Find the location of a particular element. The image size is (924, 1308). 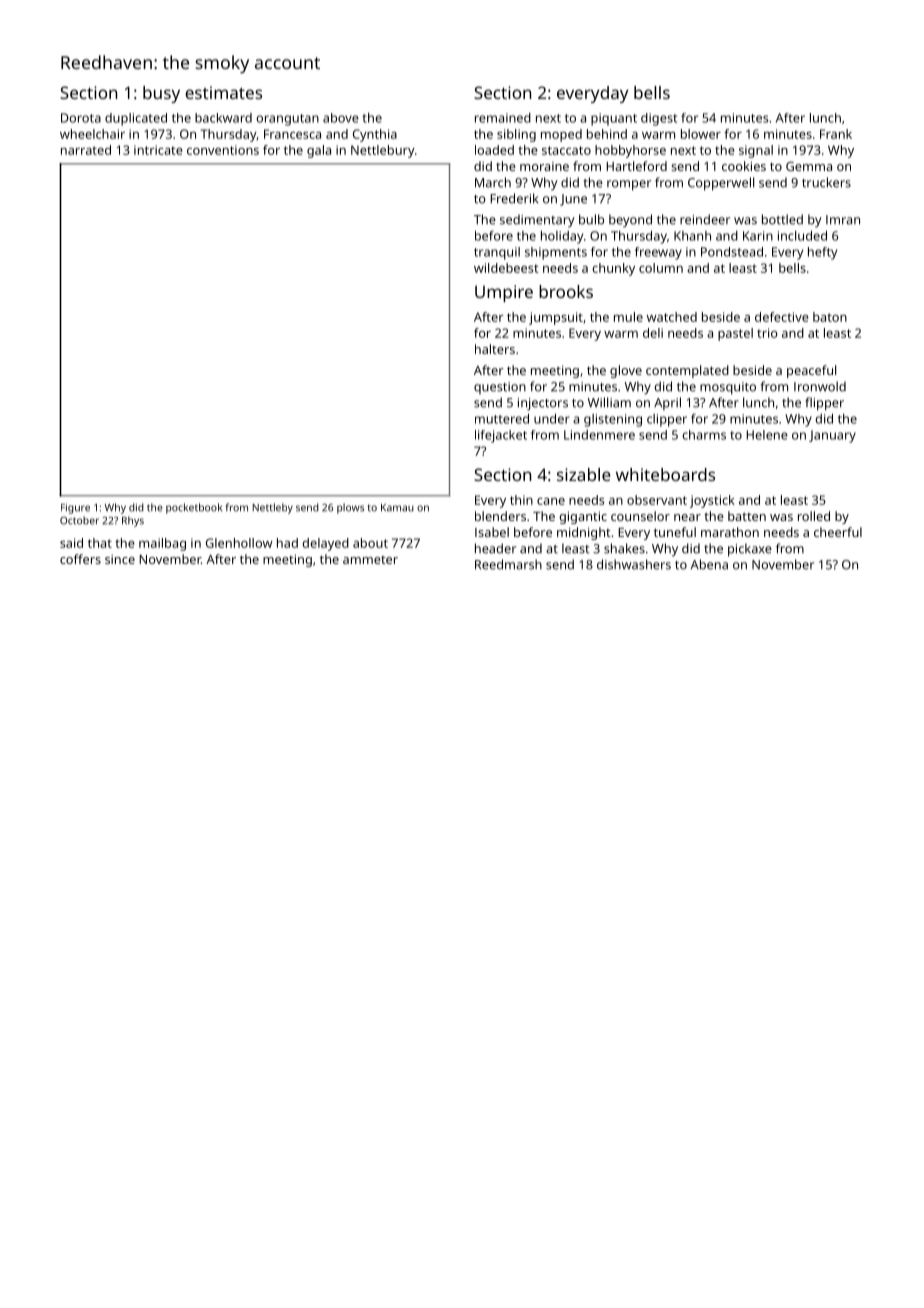

wheelchair is located at coordinates (92, 134).
